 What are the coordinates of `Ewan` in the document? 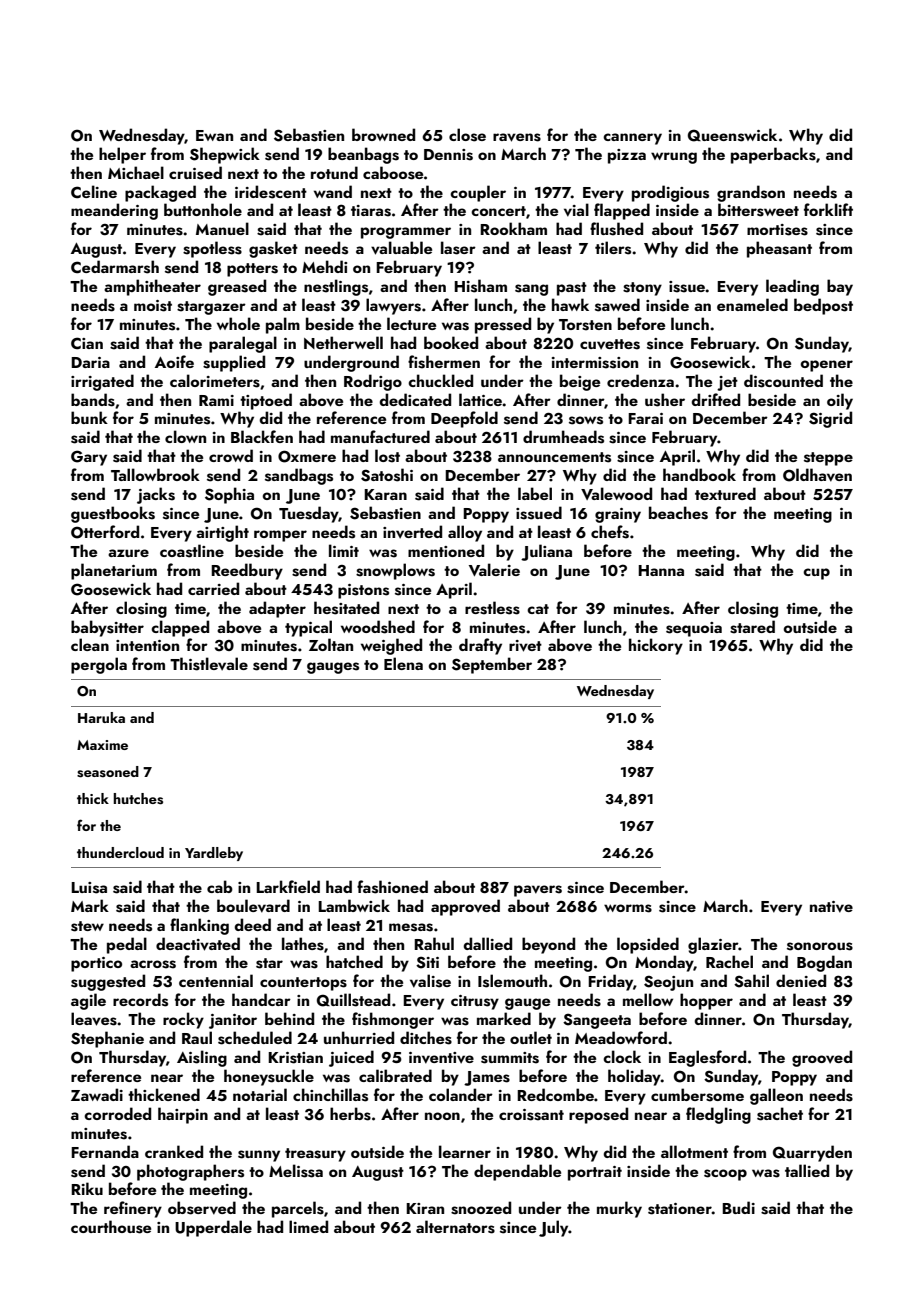 It's located at (214, 135).
